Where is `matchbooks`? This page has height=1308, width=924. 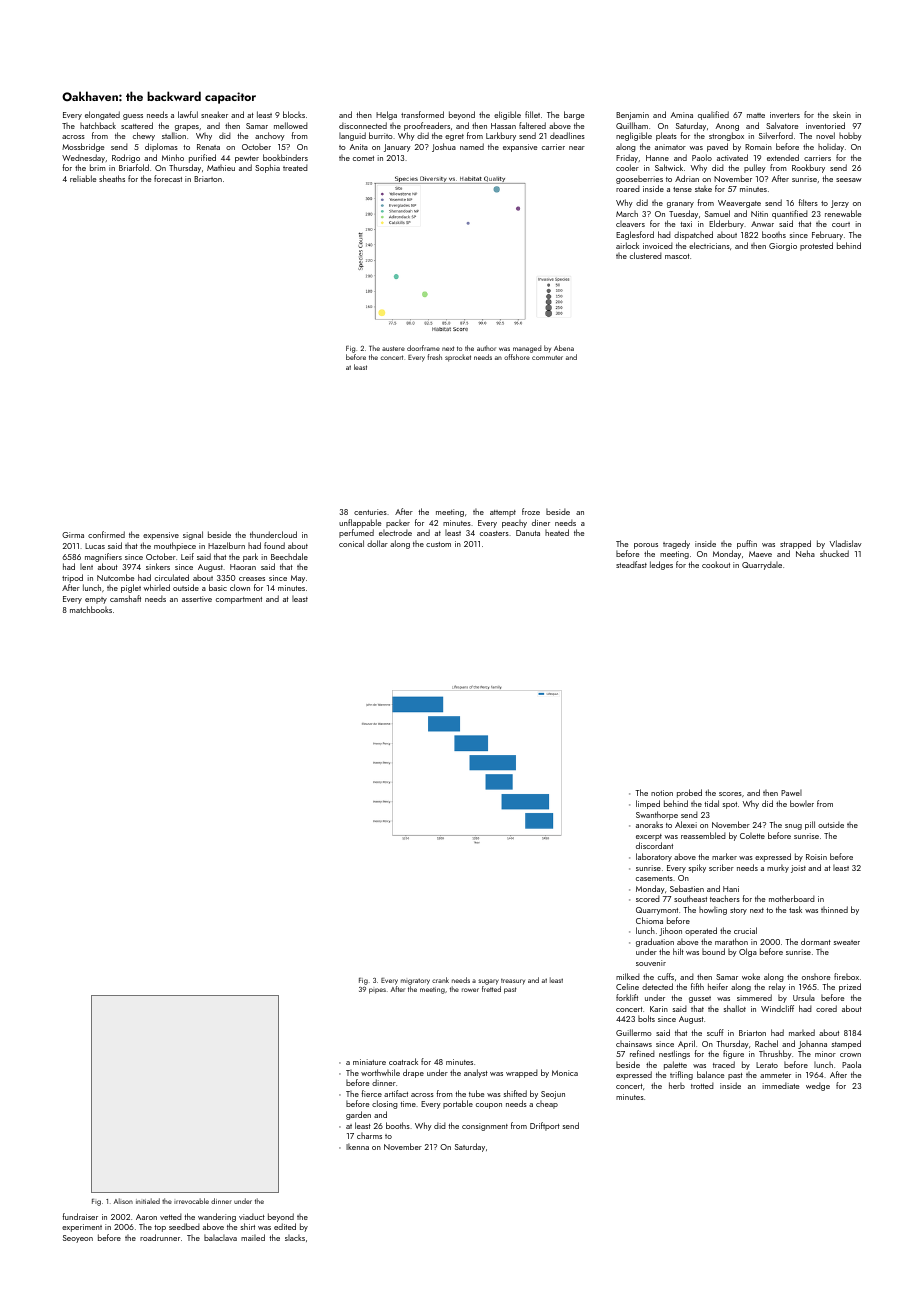
matchbooks is located at coordinates (91, 609).
